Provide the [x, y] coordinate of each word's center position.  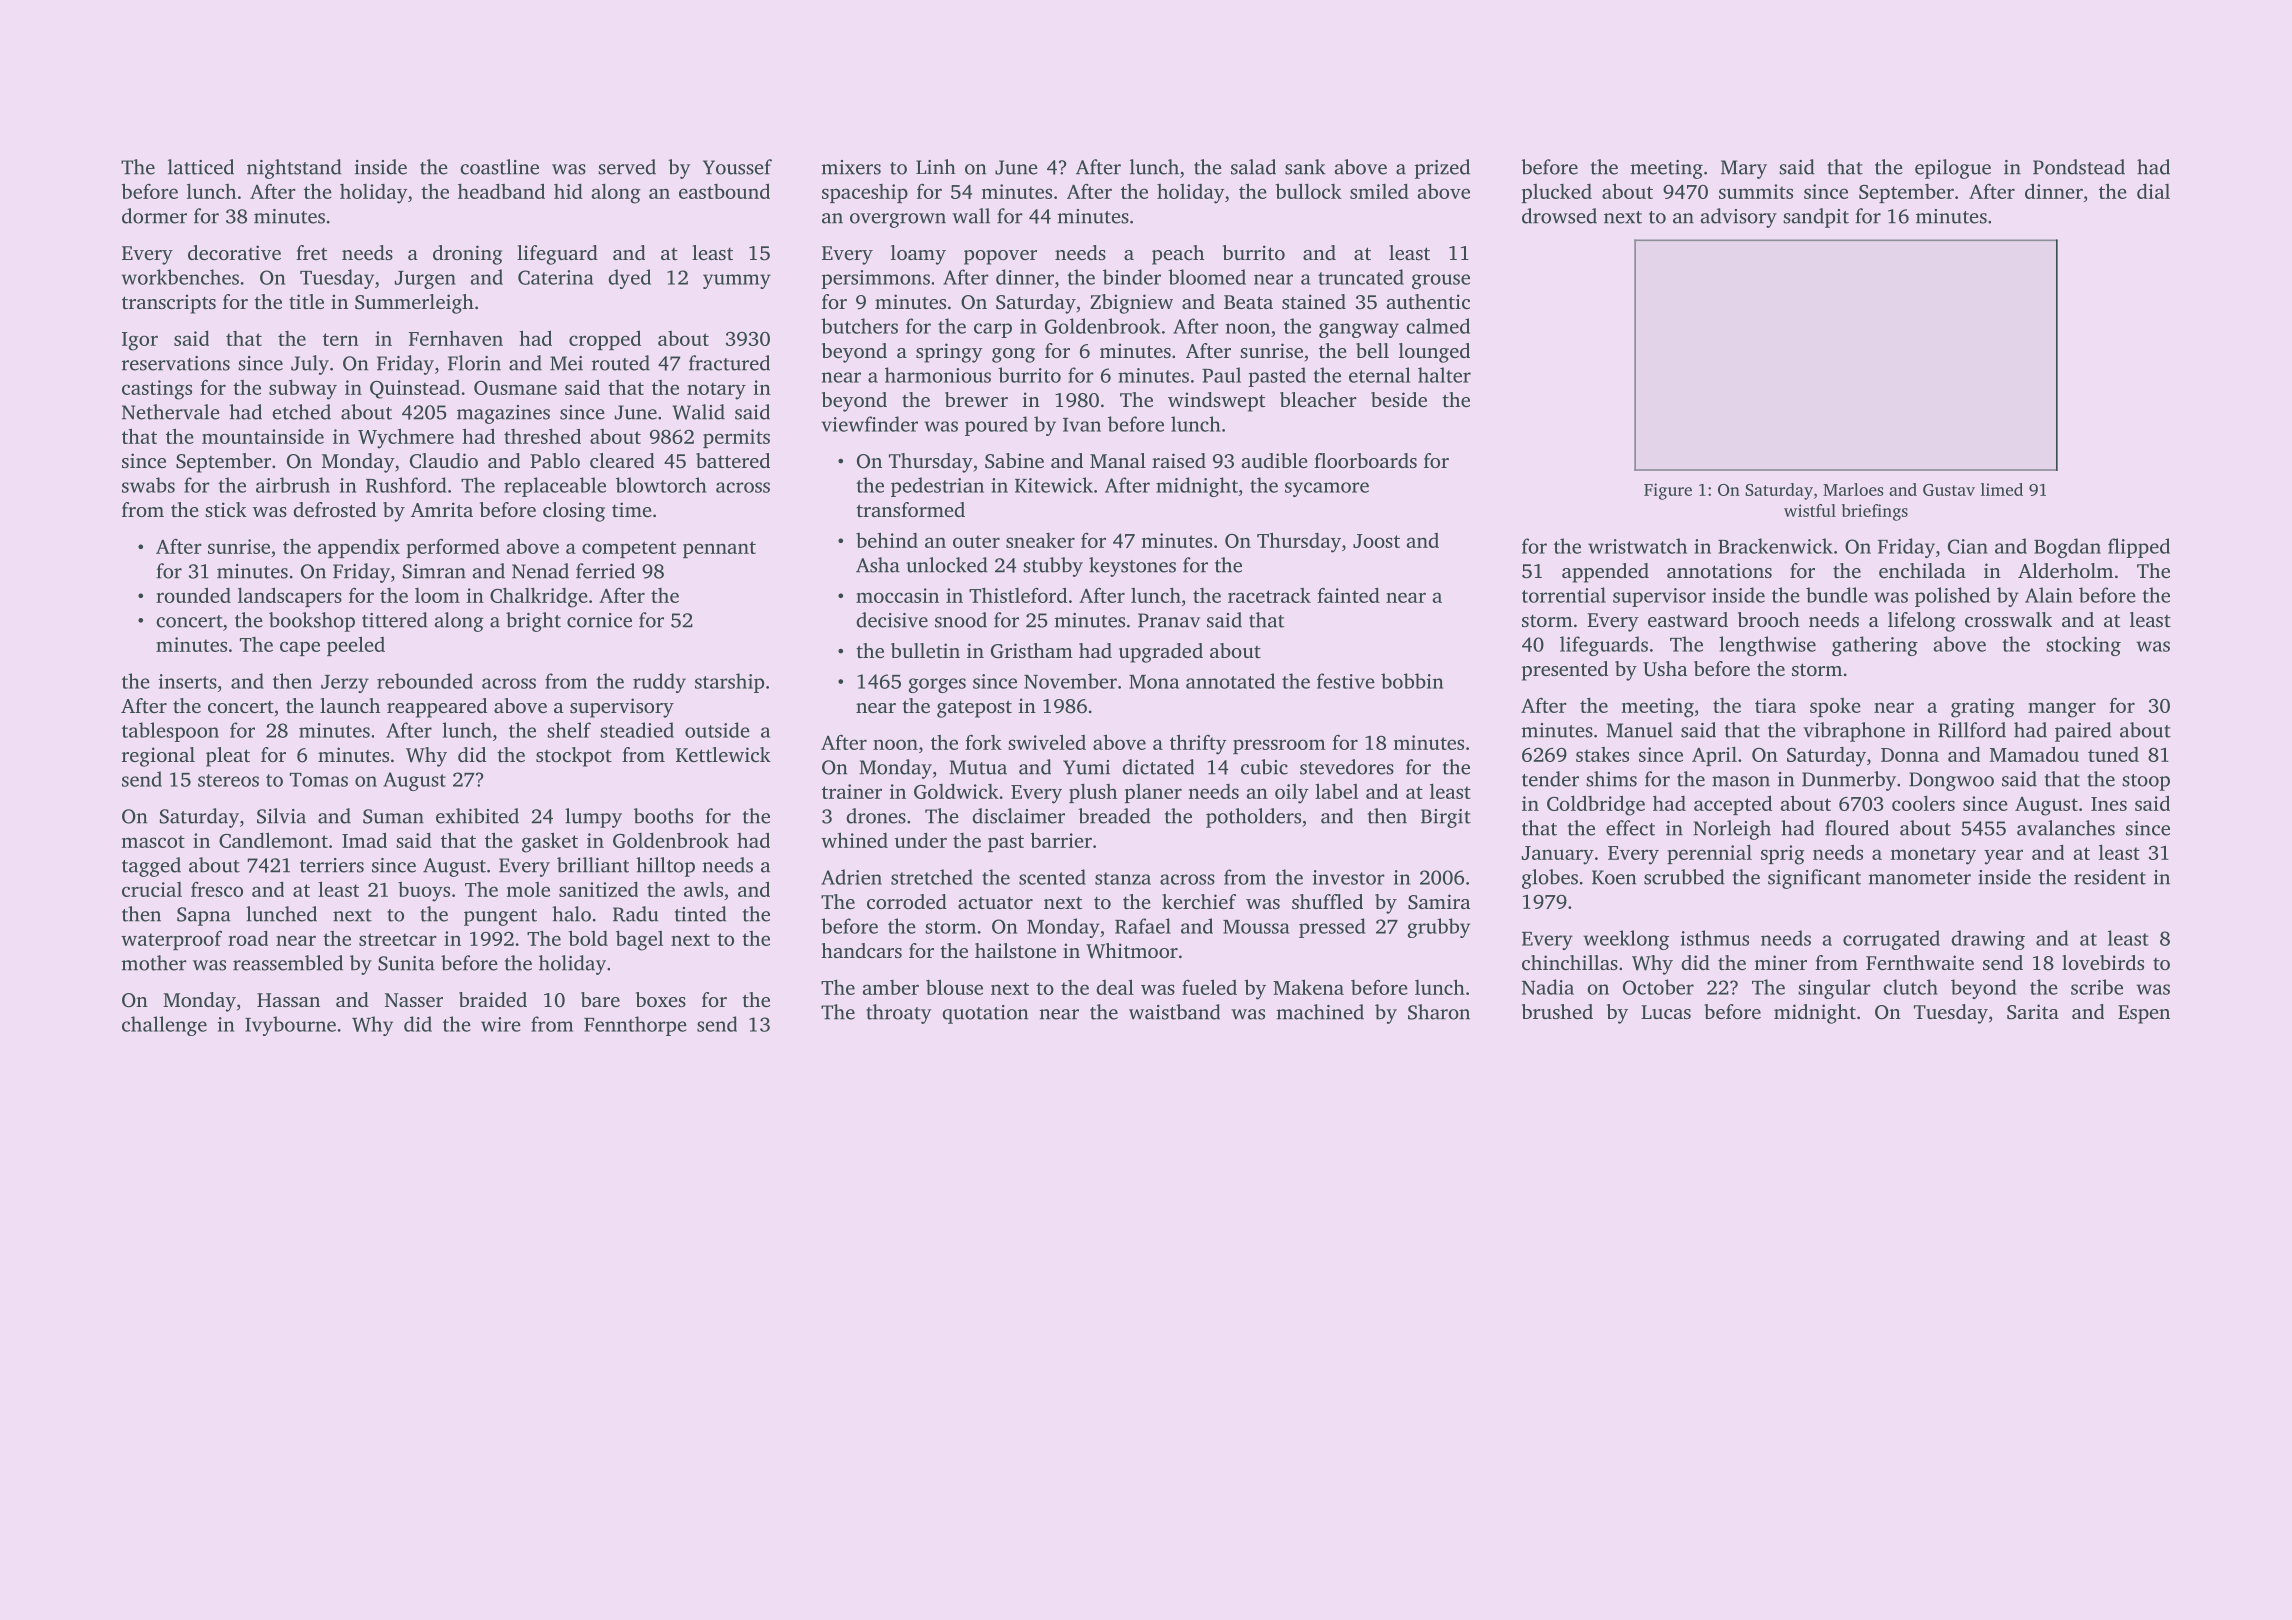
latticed [201, 167]
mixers [851, 167]
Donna [1910, 755]
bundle [1837, 595]
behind [887, 540]
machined [1320, 1012]
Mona [1154, 682]
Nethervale [171, 412]
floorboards [1365, 460]
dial [2153, 191]
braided [493, 999]
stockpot [574, 757]
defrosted [334, 509]
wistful [1810, 510]
